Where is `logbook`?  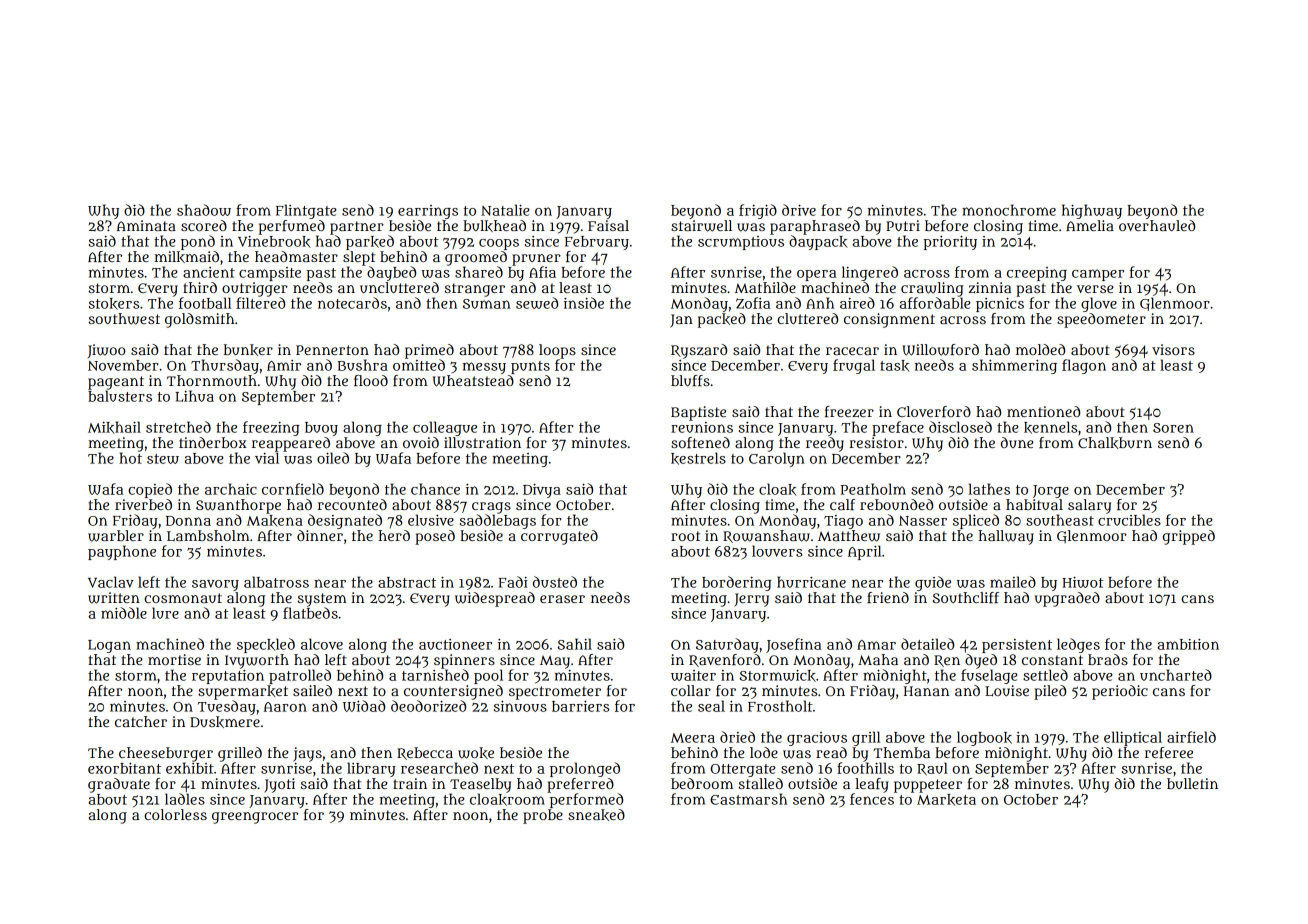
logbook is located at coordinates (984, 738).
